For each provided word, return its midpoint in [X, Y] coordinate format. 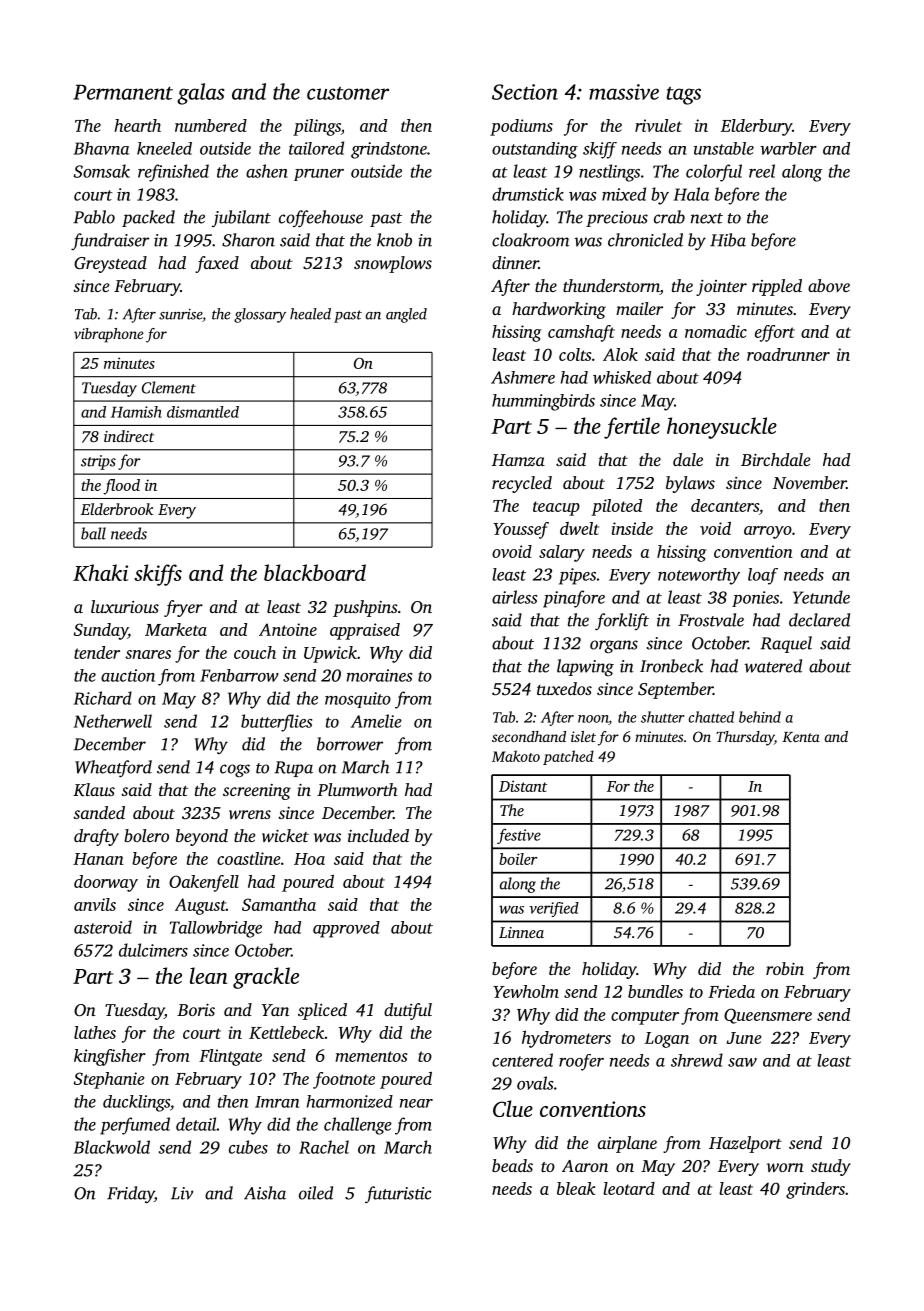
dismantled [203, 412]
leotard [629, 1188]
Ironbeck [671, 666]
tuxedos [564, 688]
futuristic [398, 1194]
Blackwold [111, 1147]
